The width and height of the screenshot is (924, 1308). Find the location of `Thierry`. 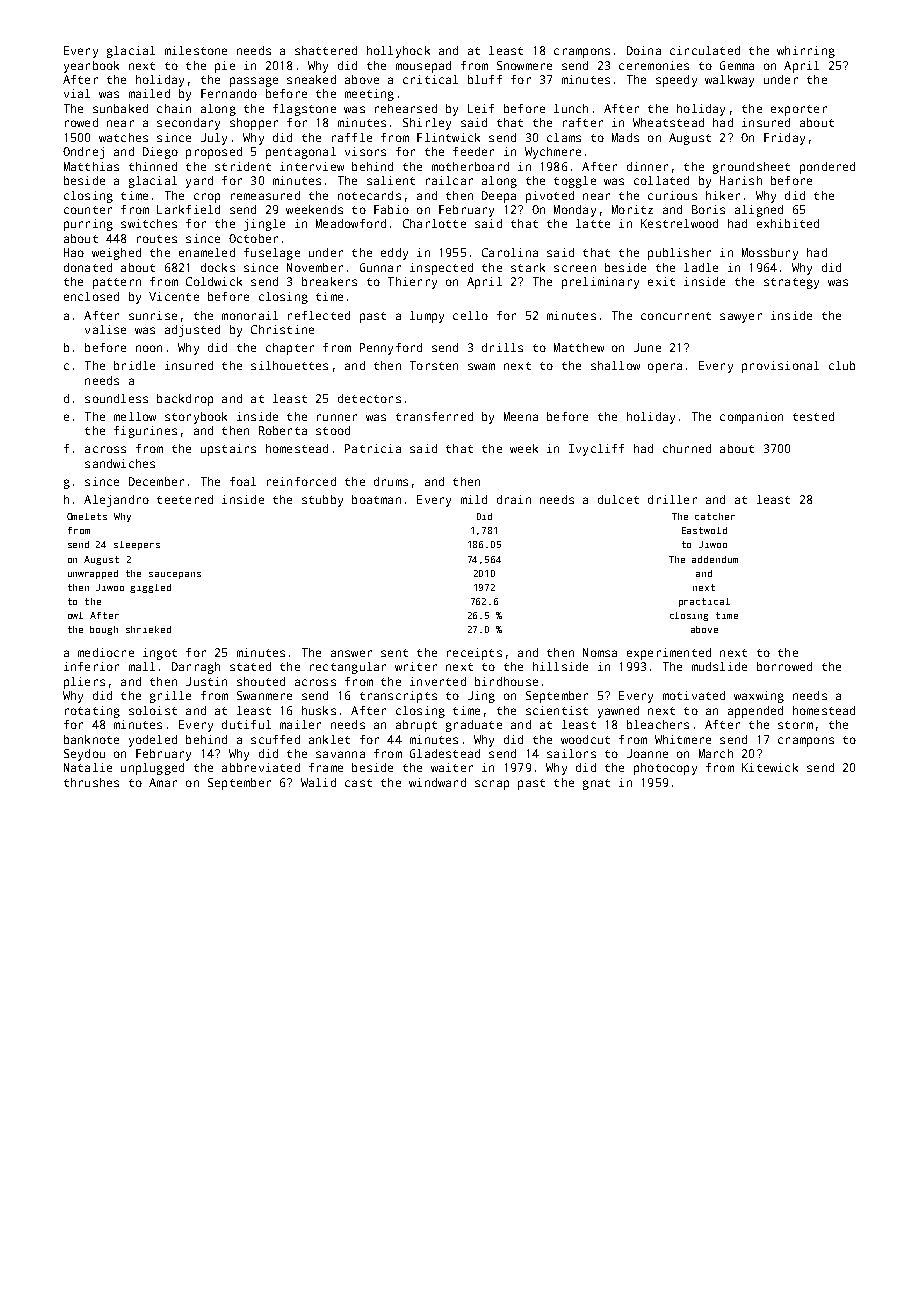

Thierry is located at coordinates (412, 283).
